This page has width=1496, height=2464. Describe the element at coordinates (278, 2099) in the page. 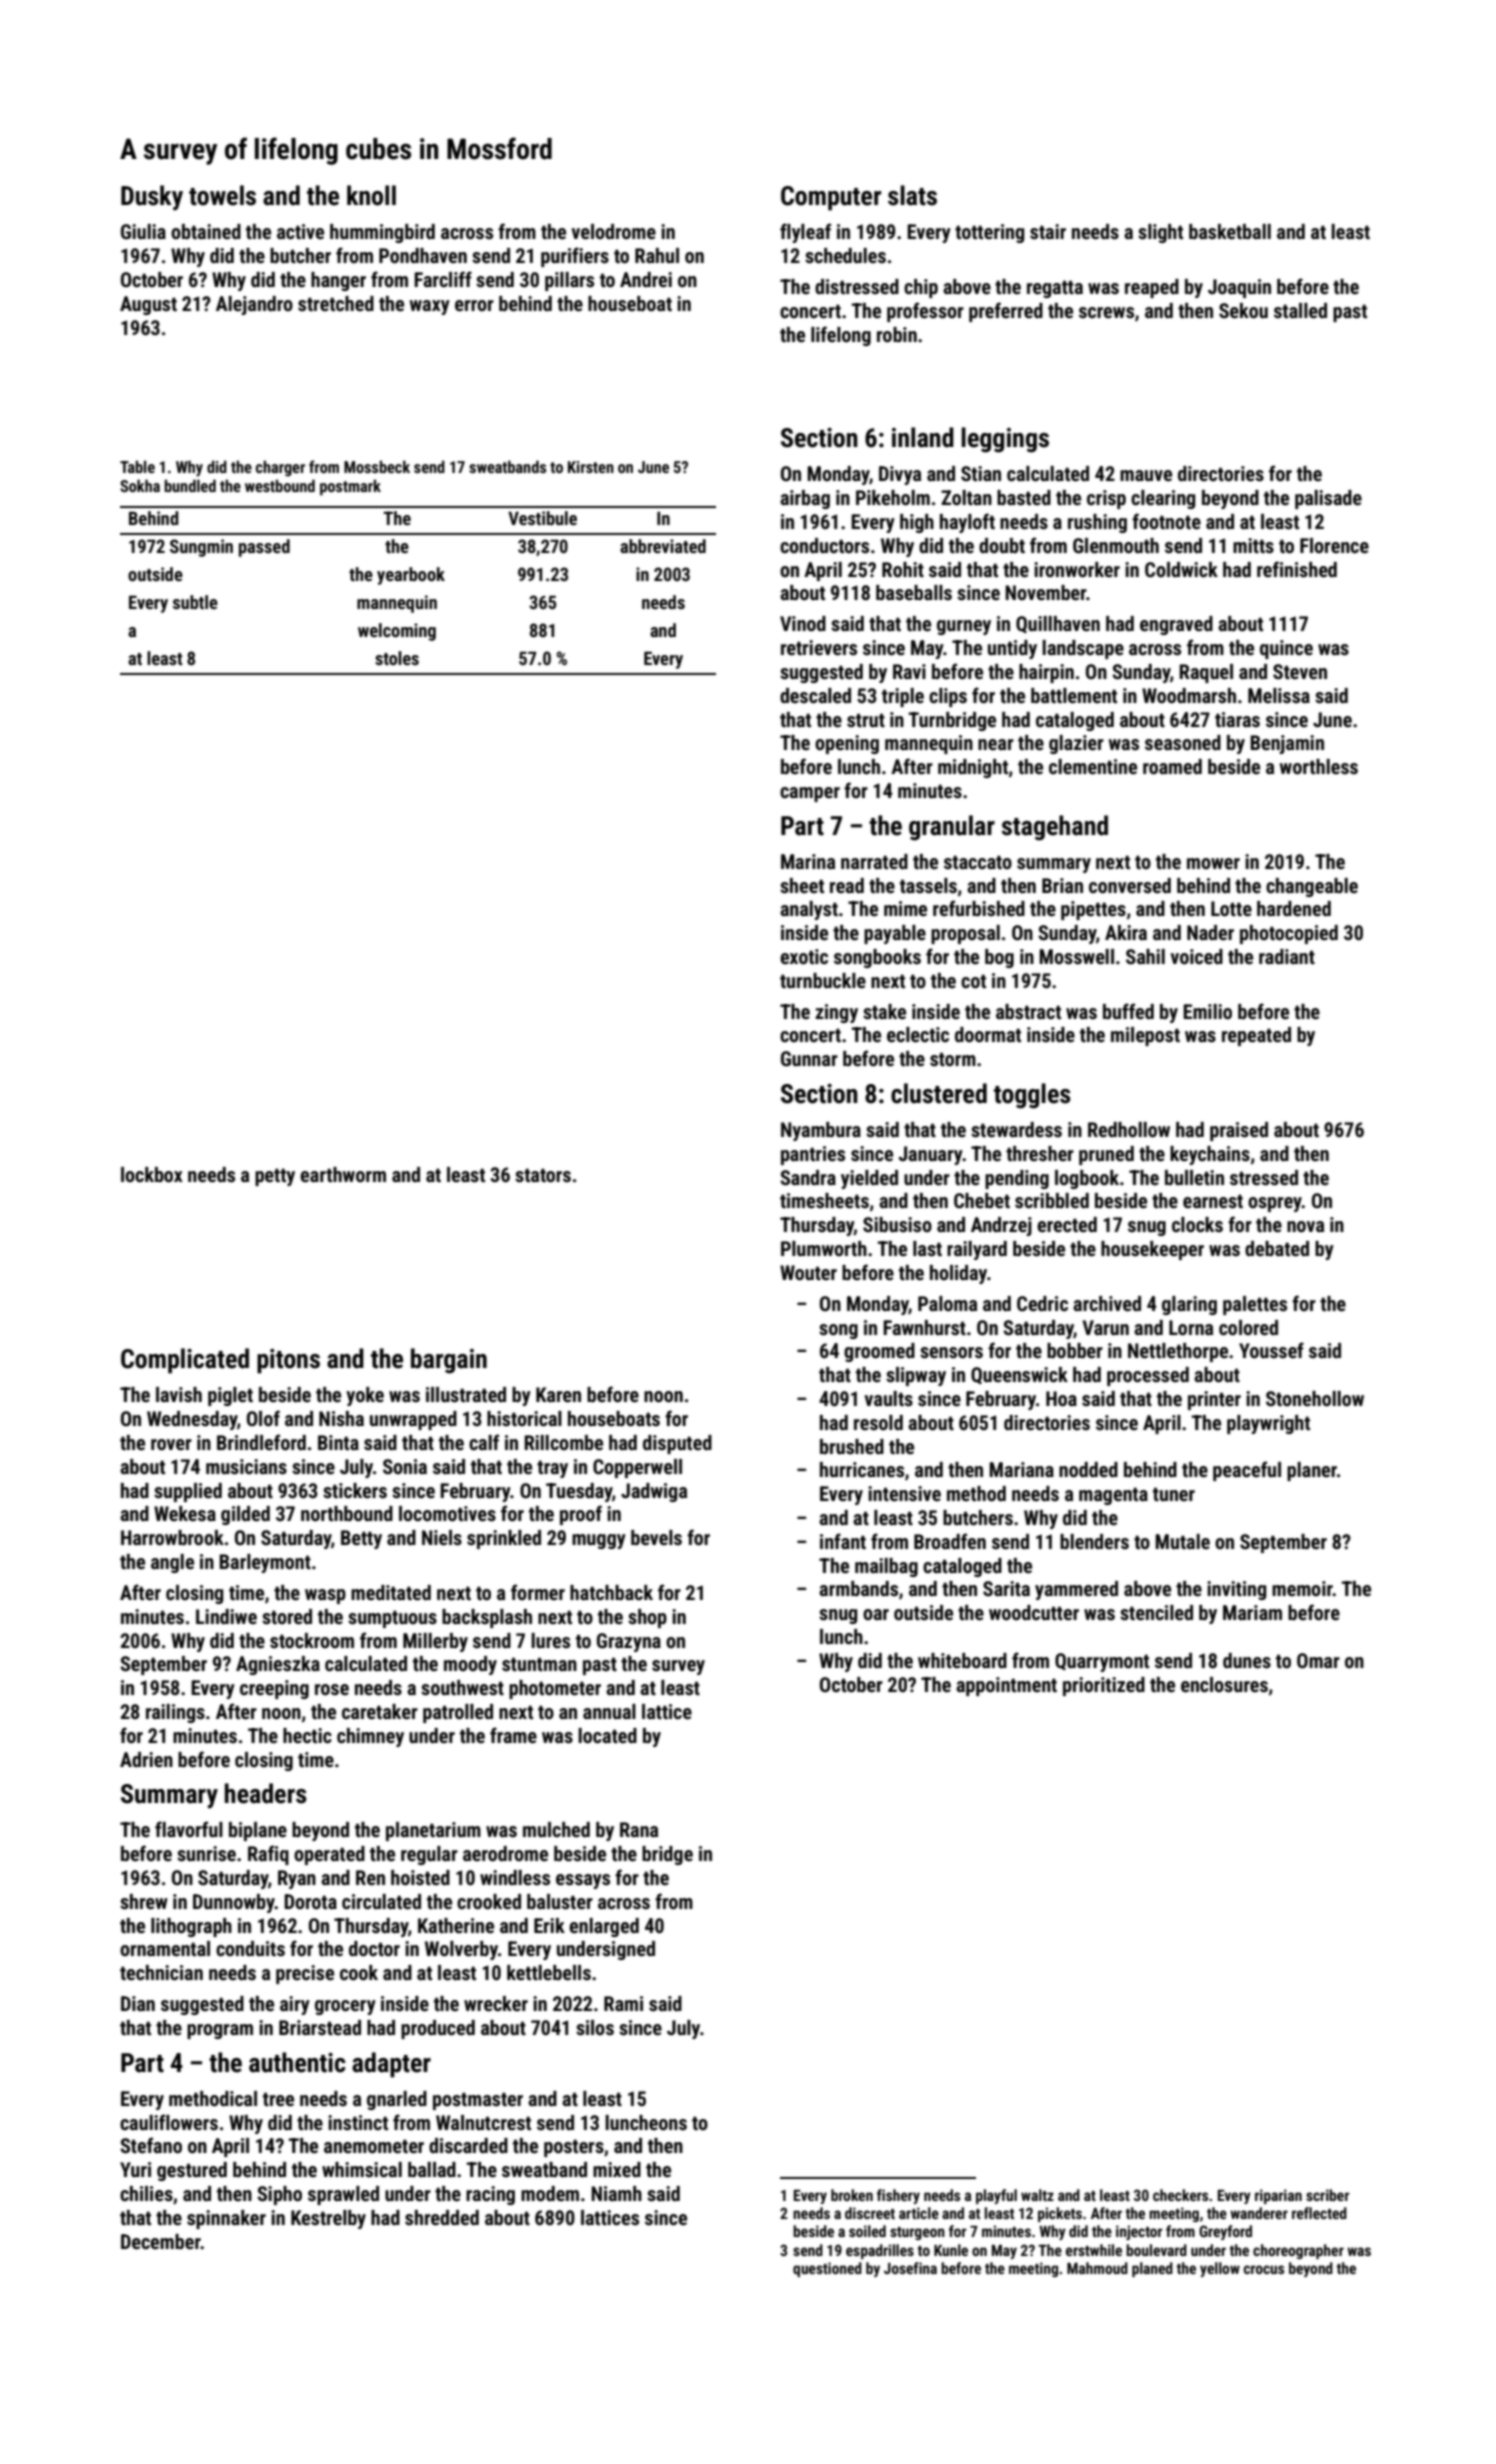

I see `tree` at that location.
